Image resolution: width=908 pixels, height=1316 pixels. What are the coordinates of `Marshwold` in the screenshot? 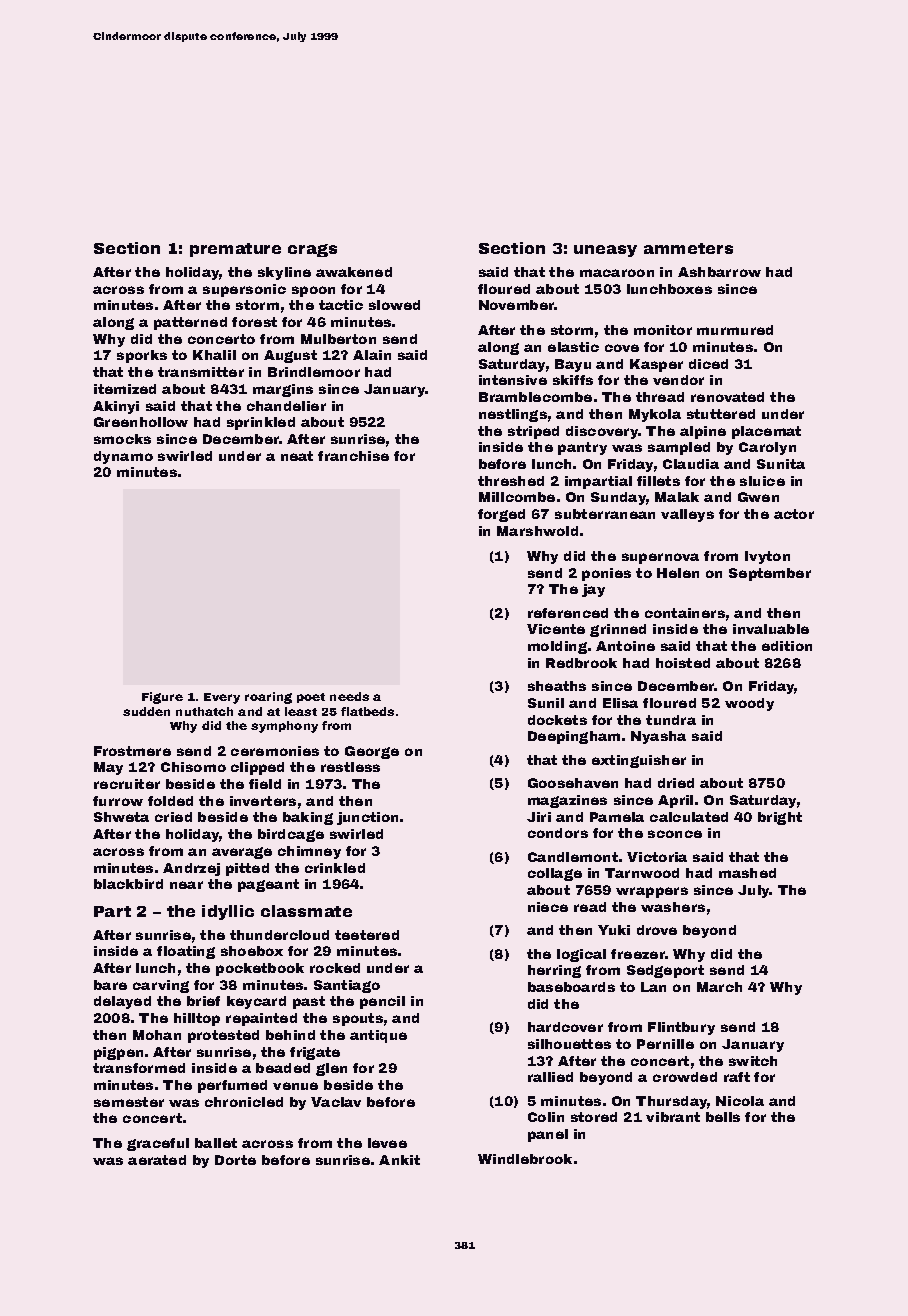 It's located at (537, 531).
